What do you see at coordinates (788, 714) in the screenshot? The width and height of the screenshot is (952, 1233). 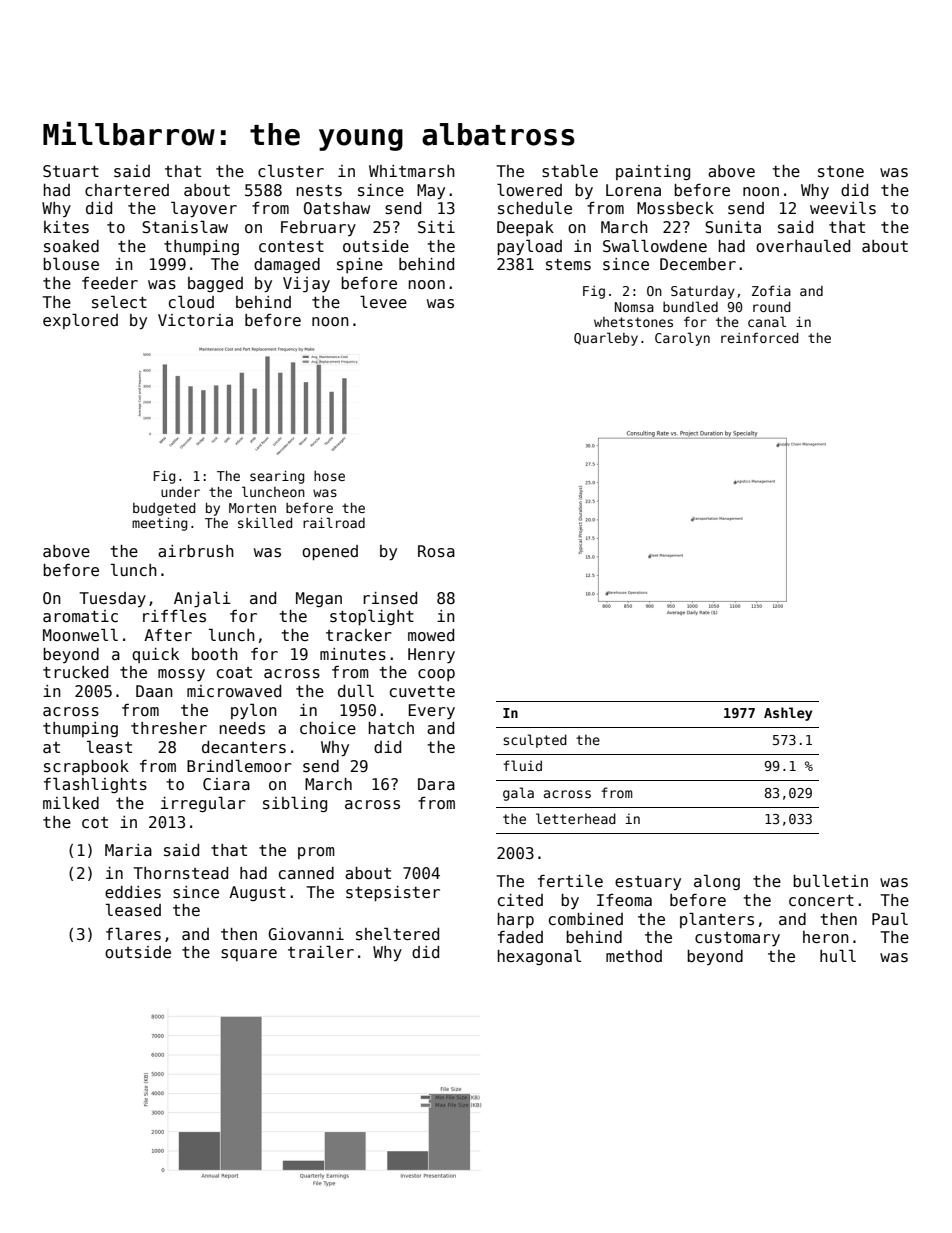 I see `Ashley` at bounding box center [788, 714].
